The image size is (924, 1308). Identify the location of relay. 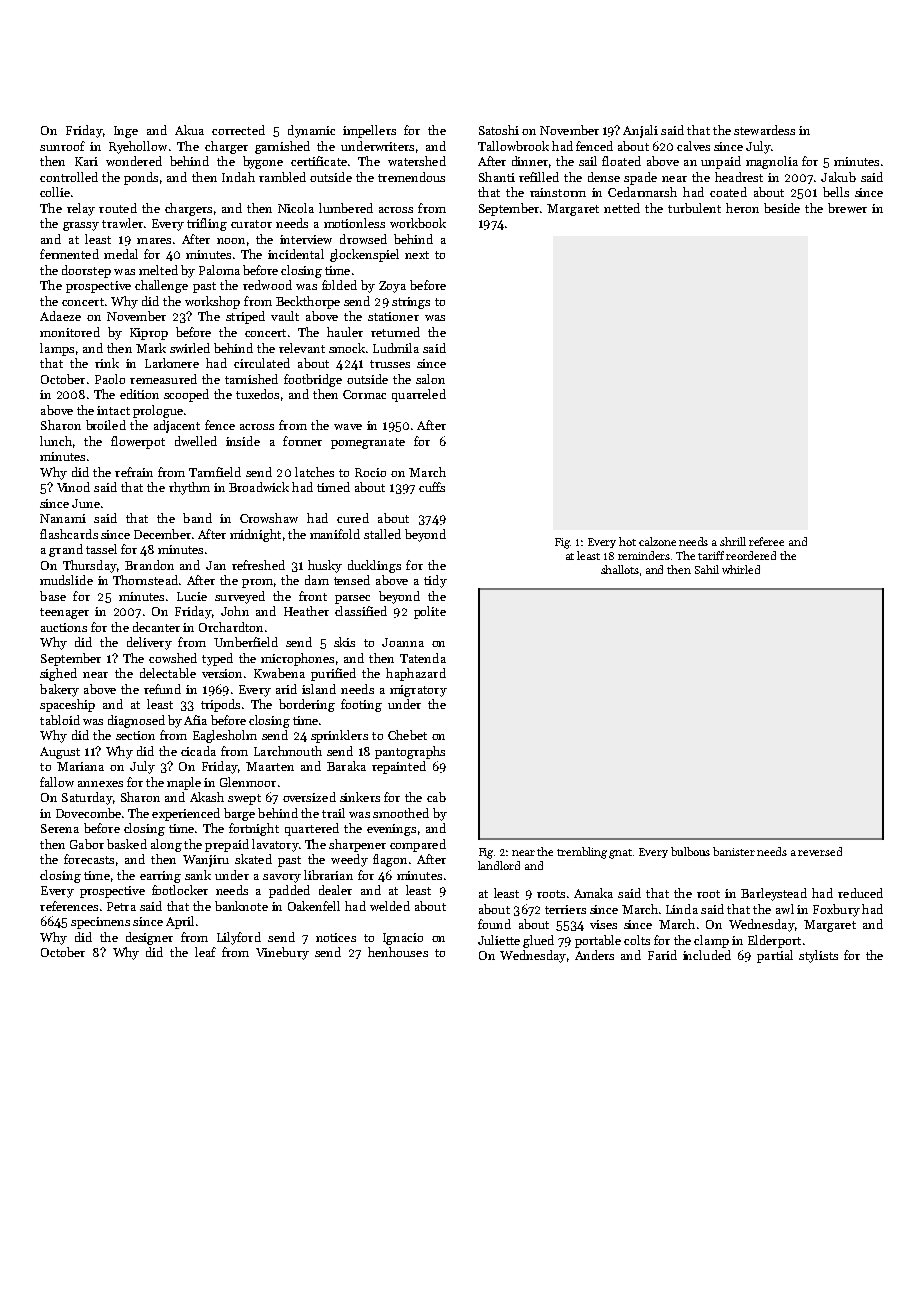
(81, 209).
